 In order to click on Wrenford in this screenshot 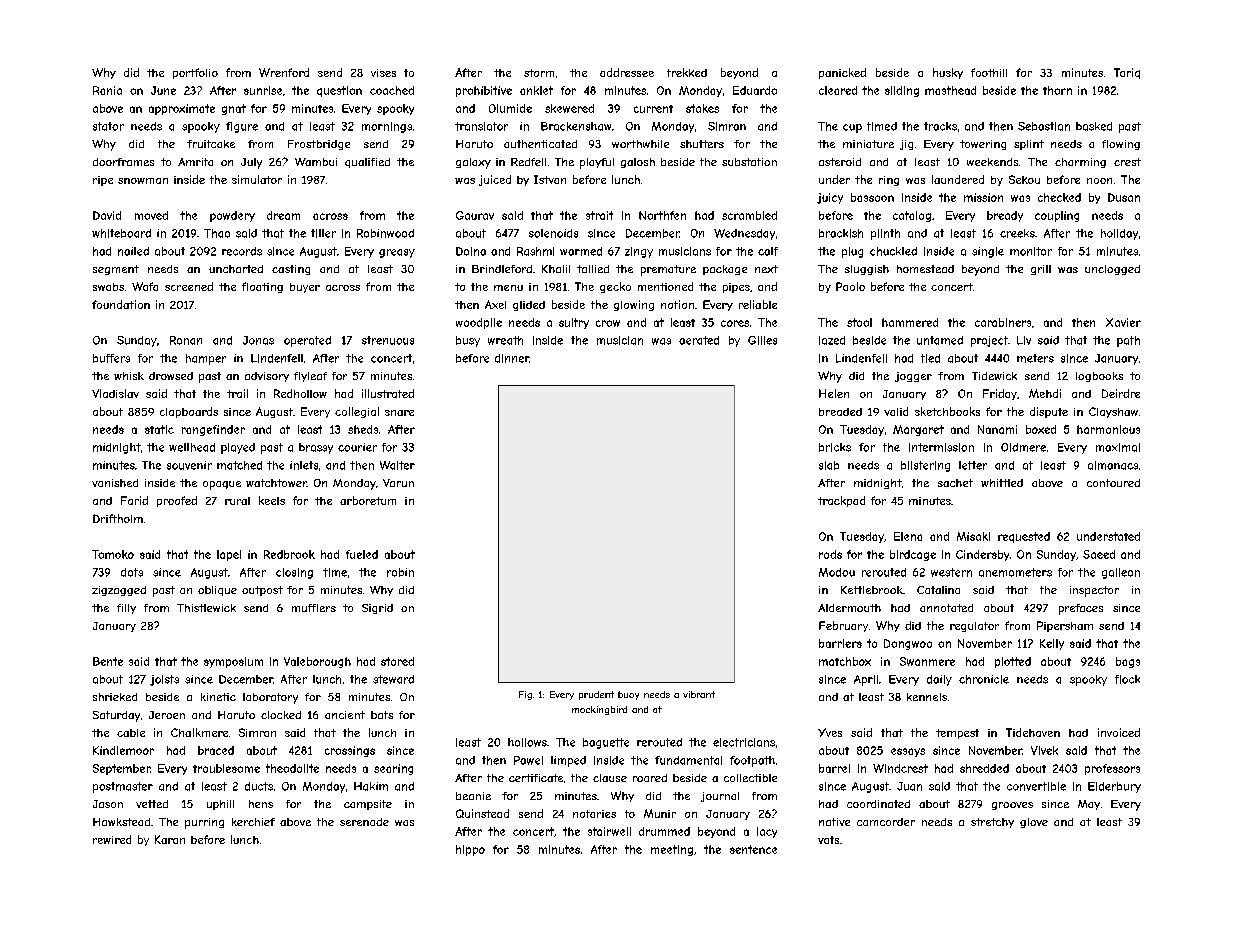, I will do `click(284, 72)`.
